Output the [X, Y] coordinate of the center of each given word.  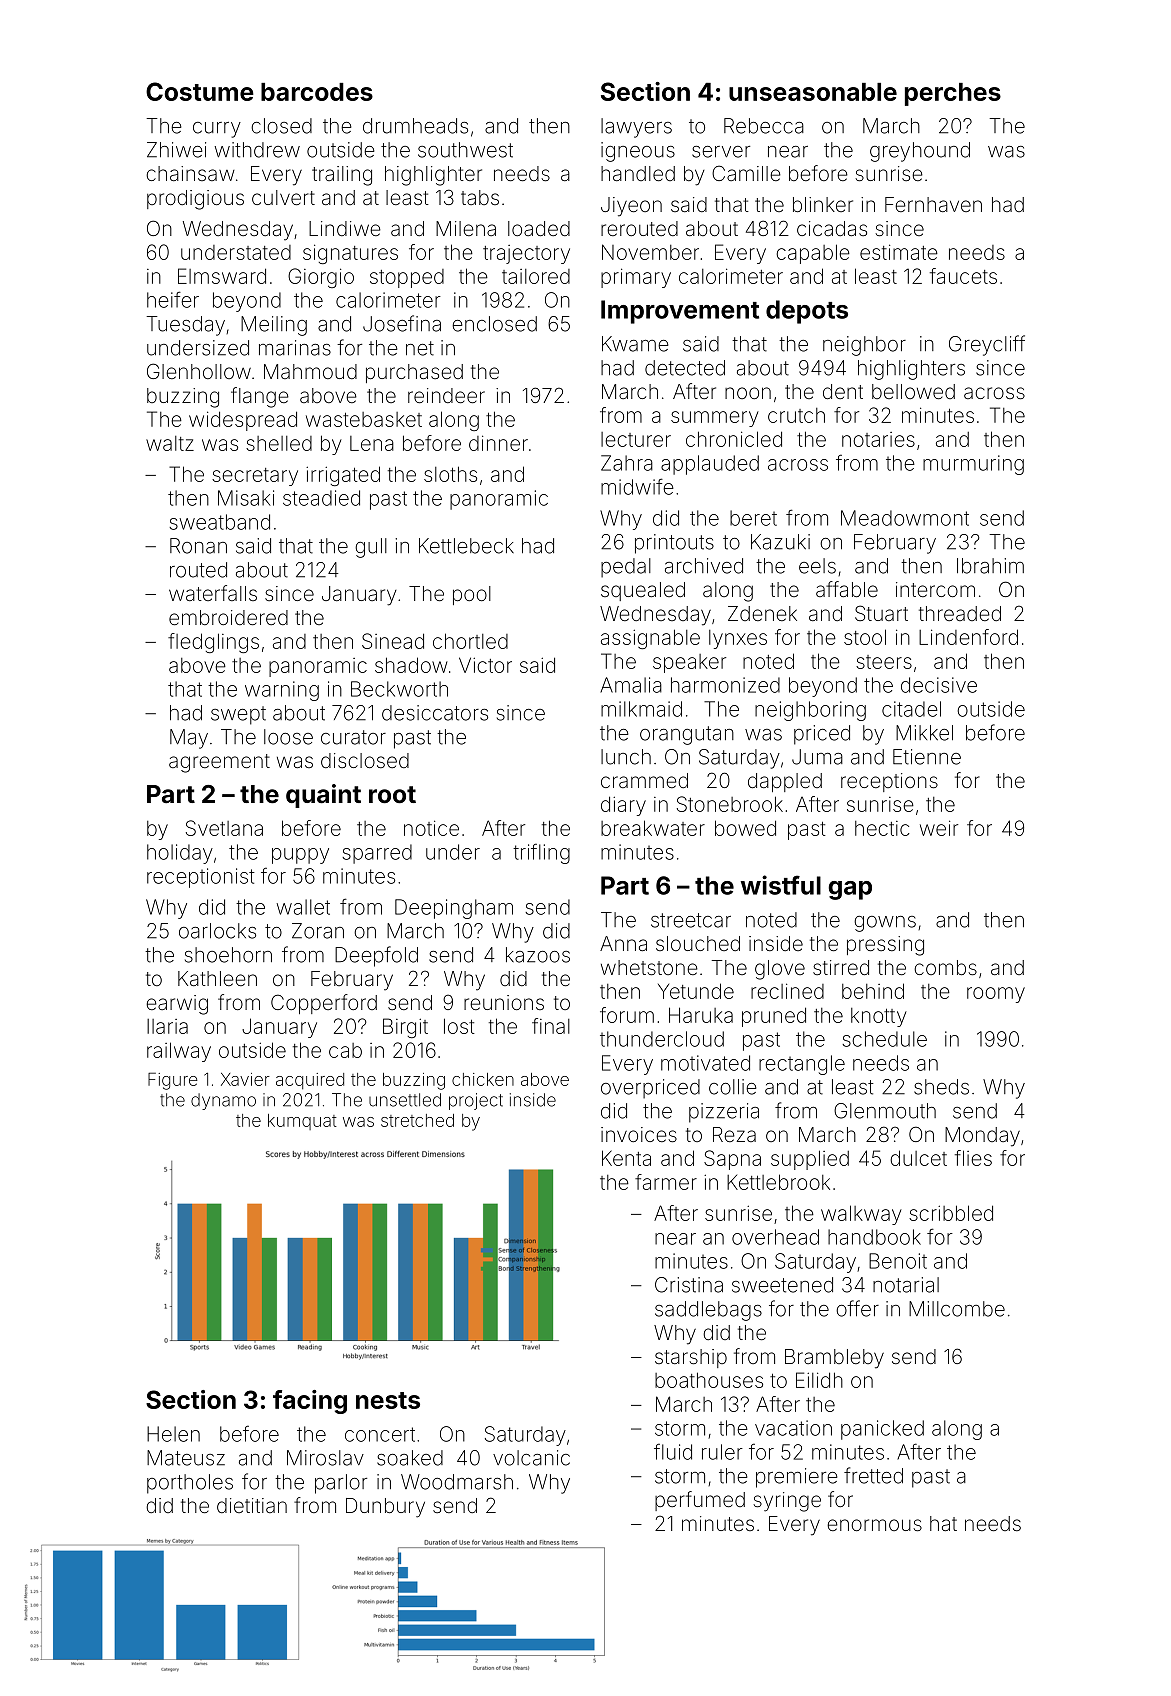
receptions [889, 782]
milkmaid [641, 709]
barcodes [317, 92]
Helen [173, 1434]
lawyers [636, 128]
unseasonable [813, 92]
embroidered [228, 617]
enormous [874, 1525]
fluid [673, 1451]
